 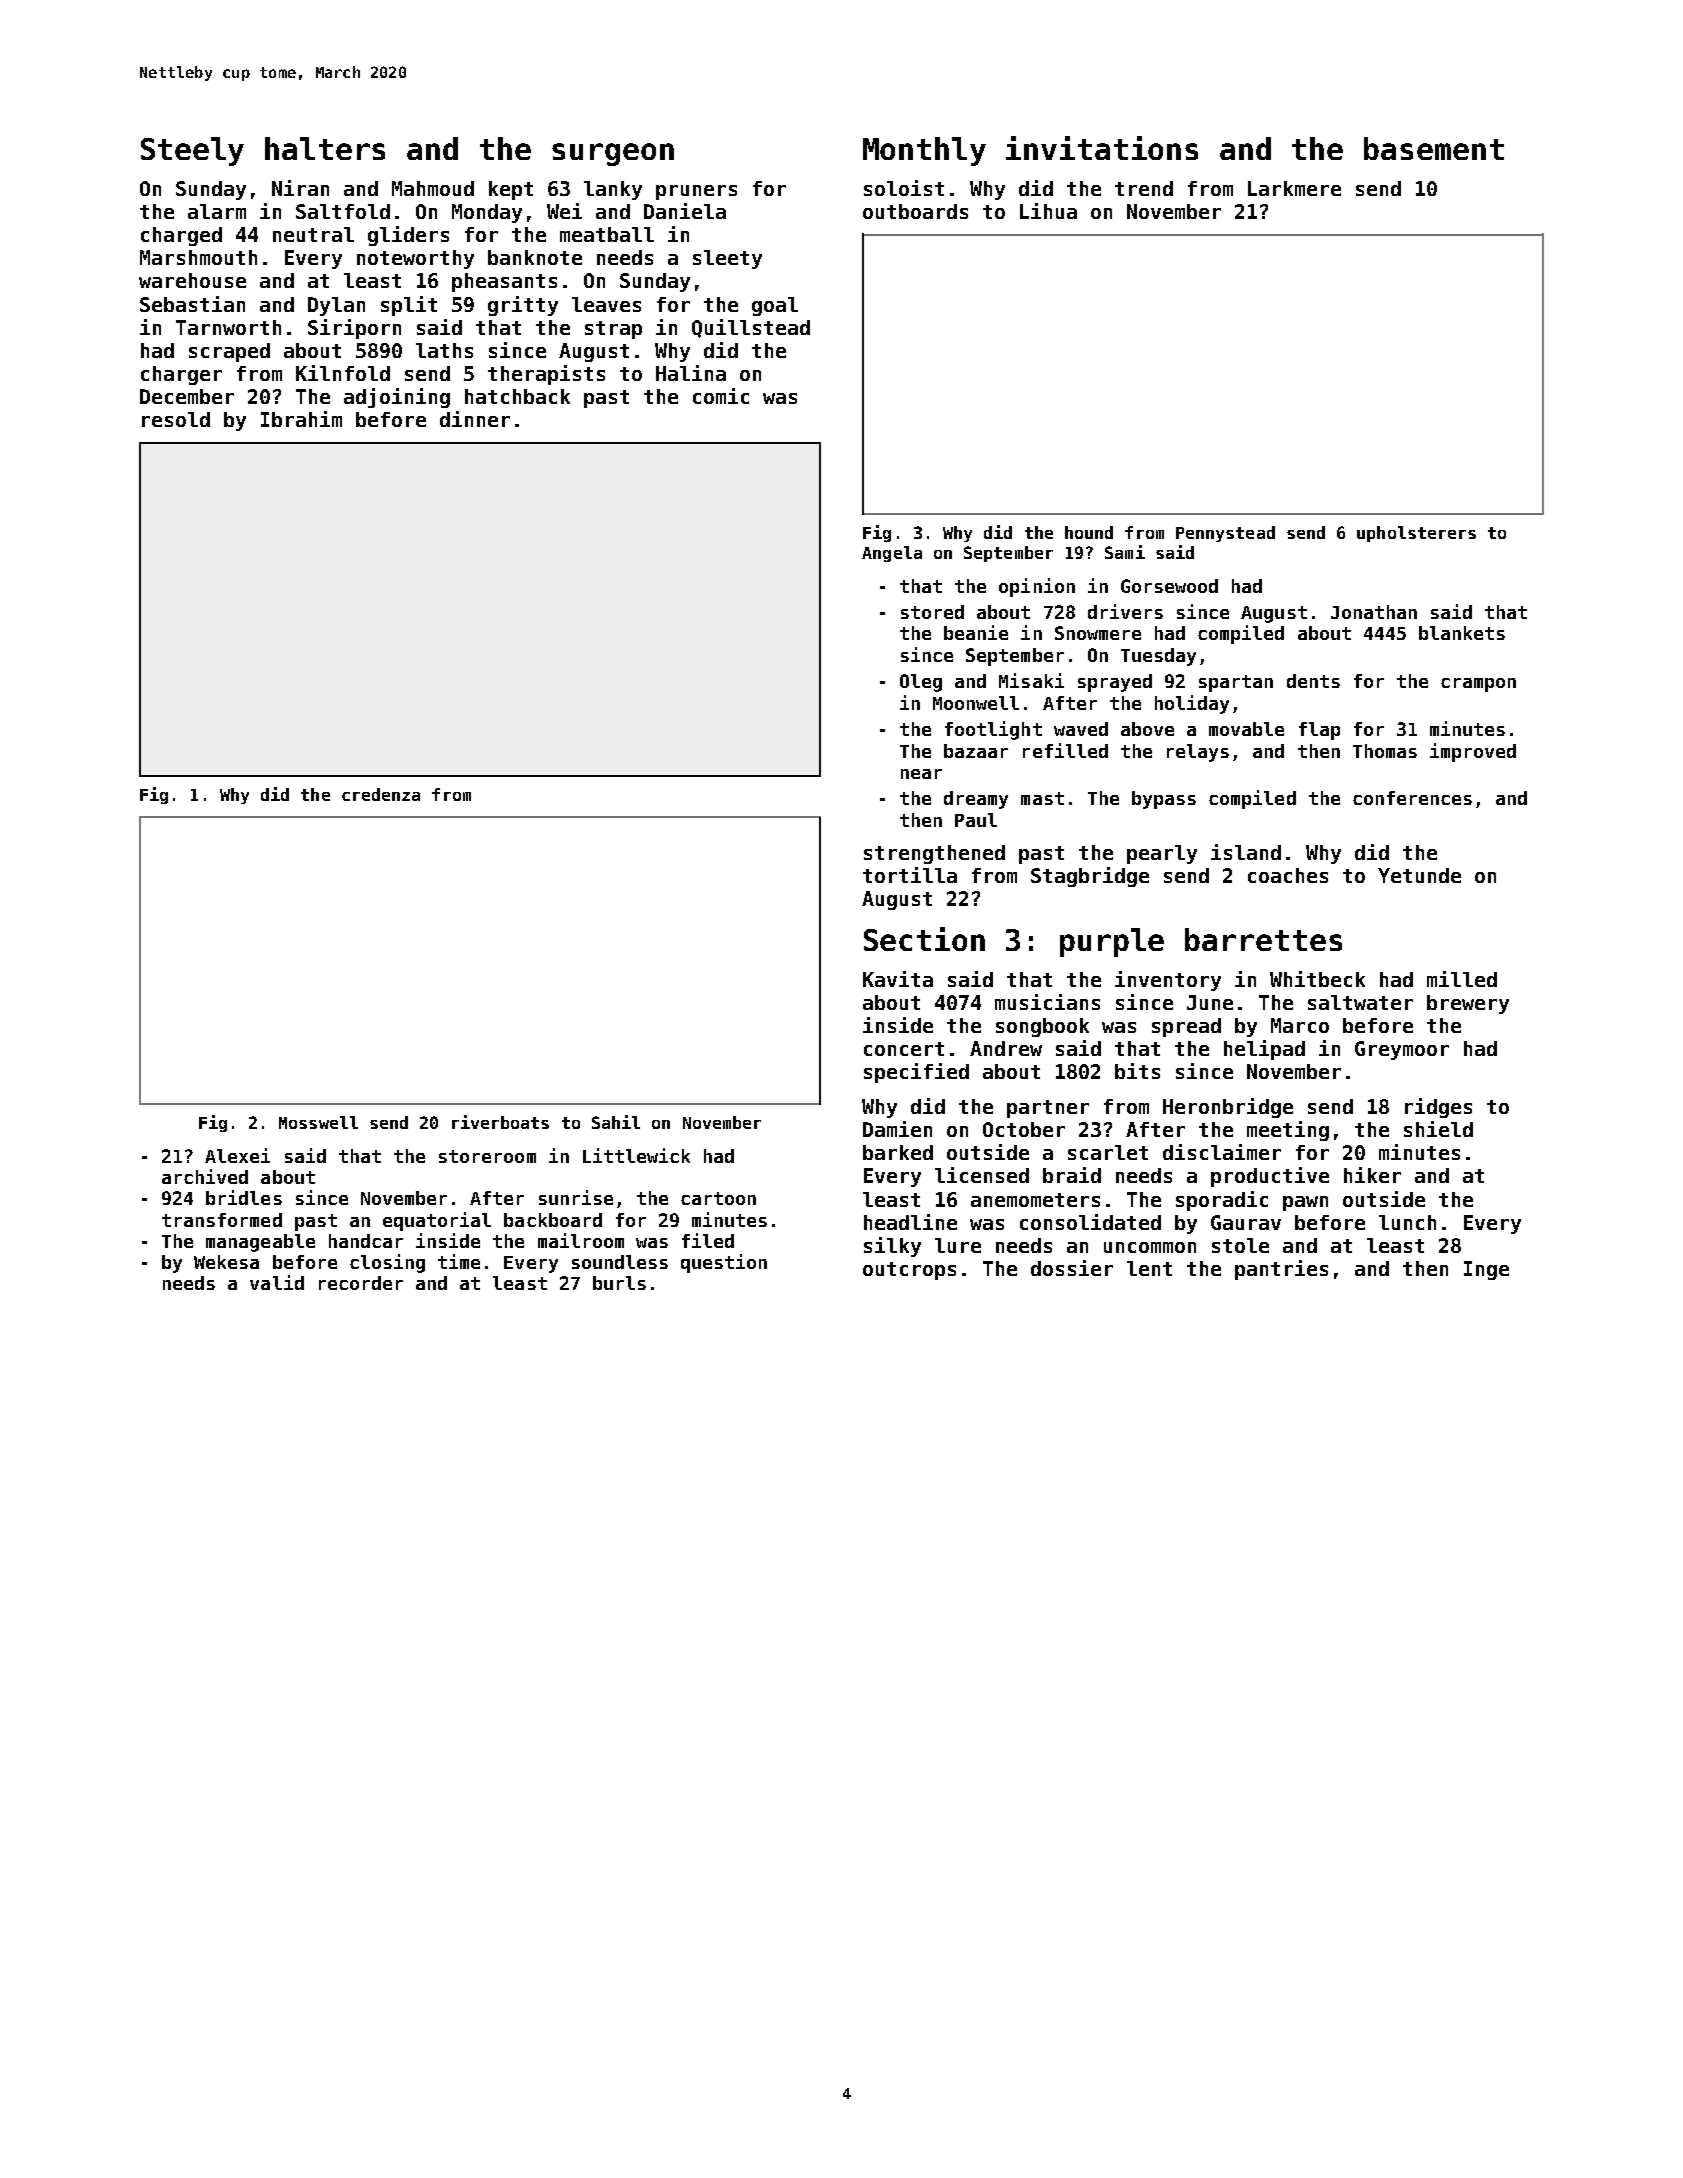 I want to click on blankets, so click(x=1462, y=633).
